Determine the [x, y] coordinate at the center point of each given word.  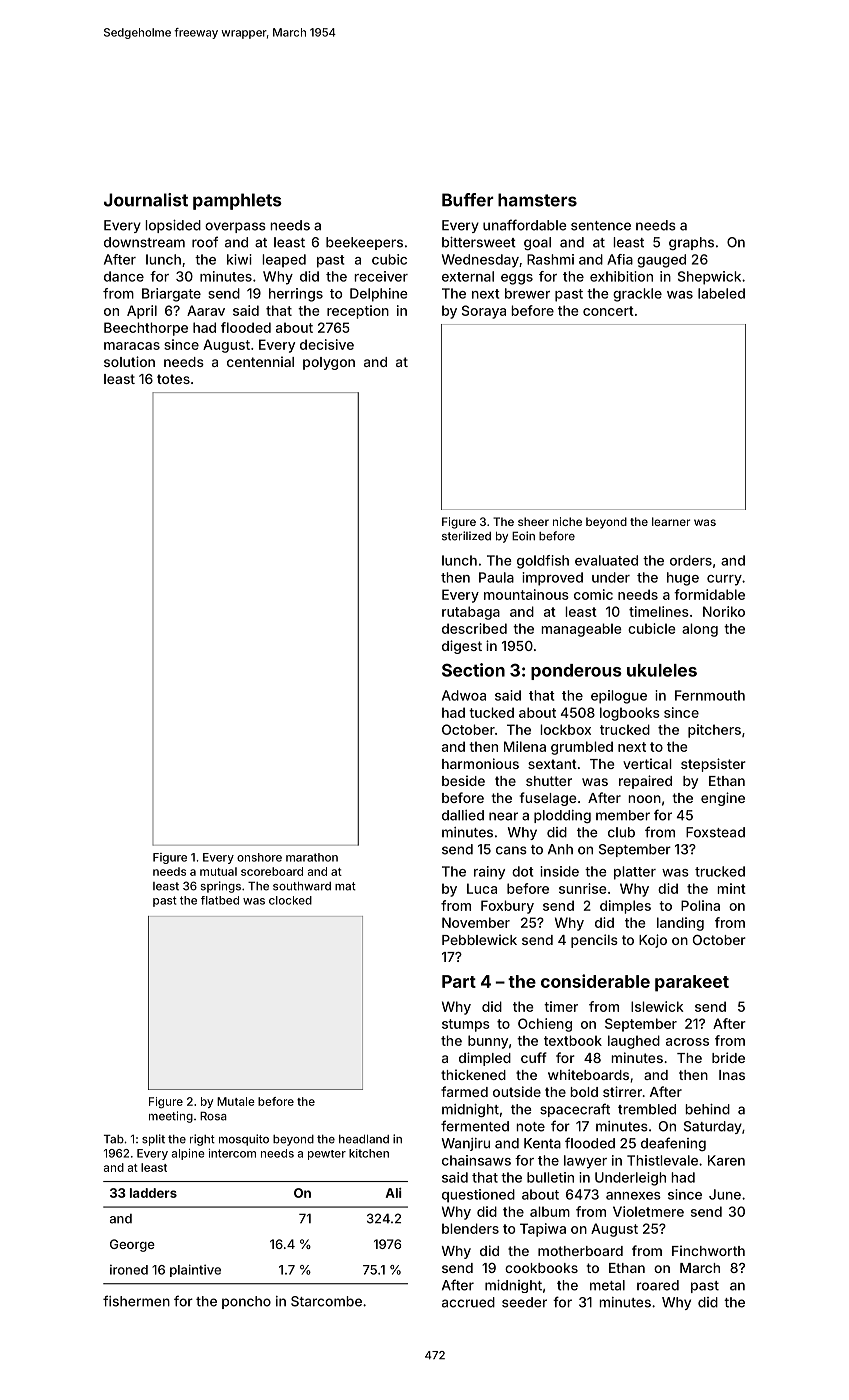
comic [593, 594]
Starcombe [326, 1301]
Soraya [484, 312]
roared [658, 1285]
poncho [246, 1302]
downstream [144, 242]
